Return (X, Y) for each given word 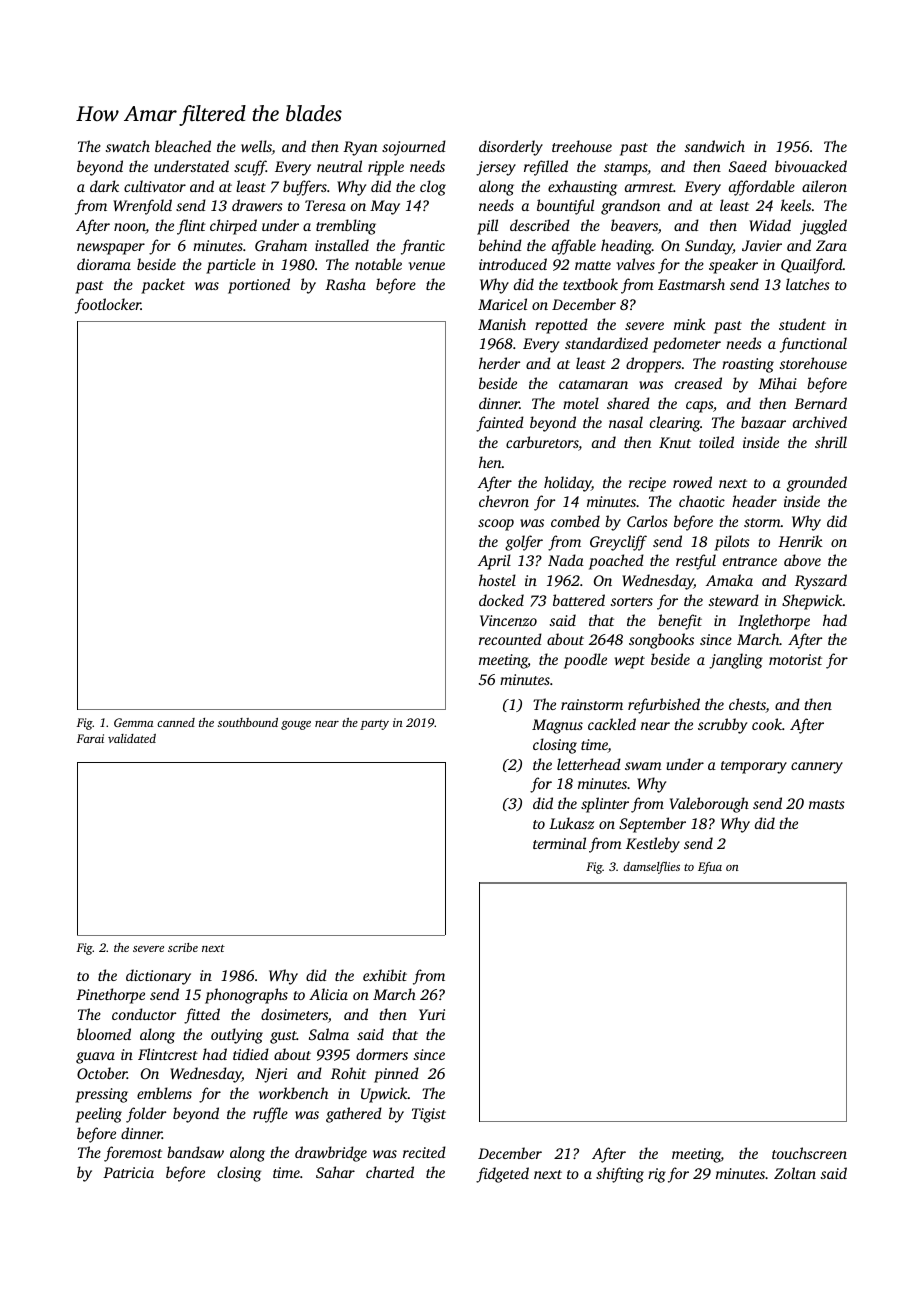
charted (390, 1172)
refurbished (664, 706)
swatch (128, 146)
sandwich (715, 146)
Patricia (128, 1172)
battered (579, 600)
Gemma (134, 722)
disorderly (511, 148)
